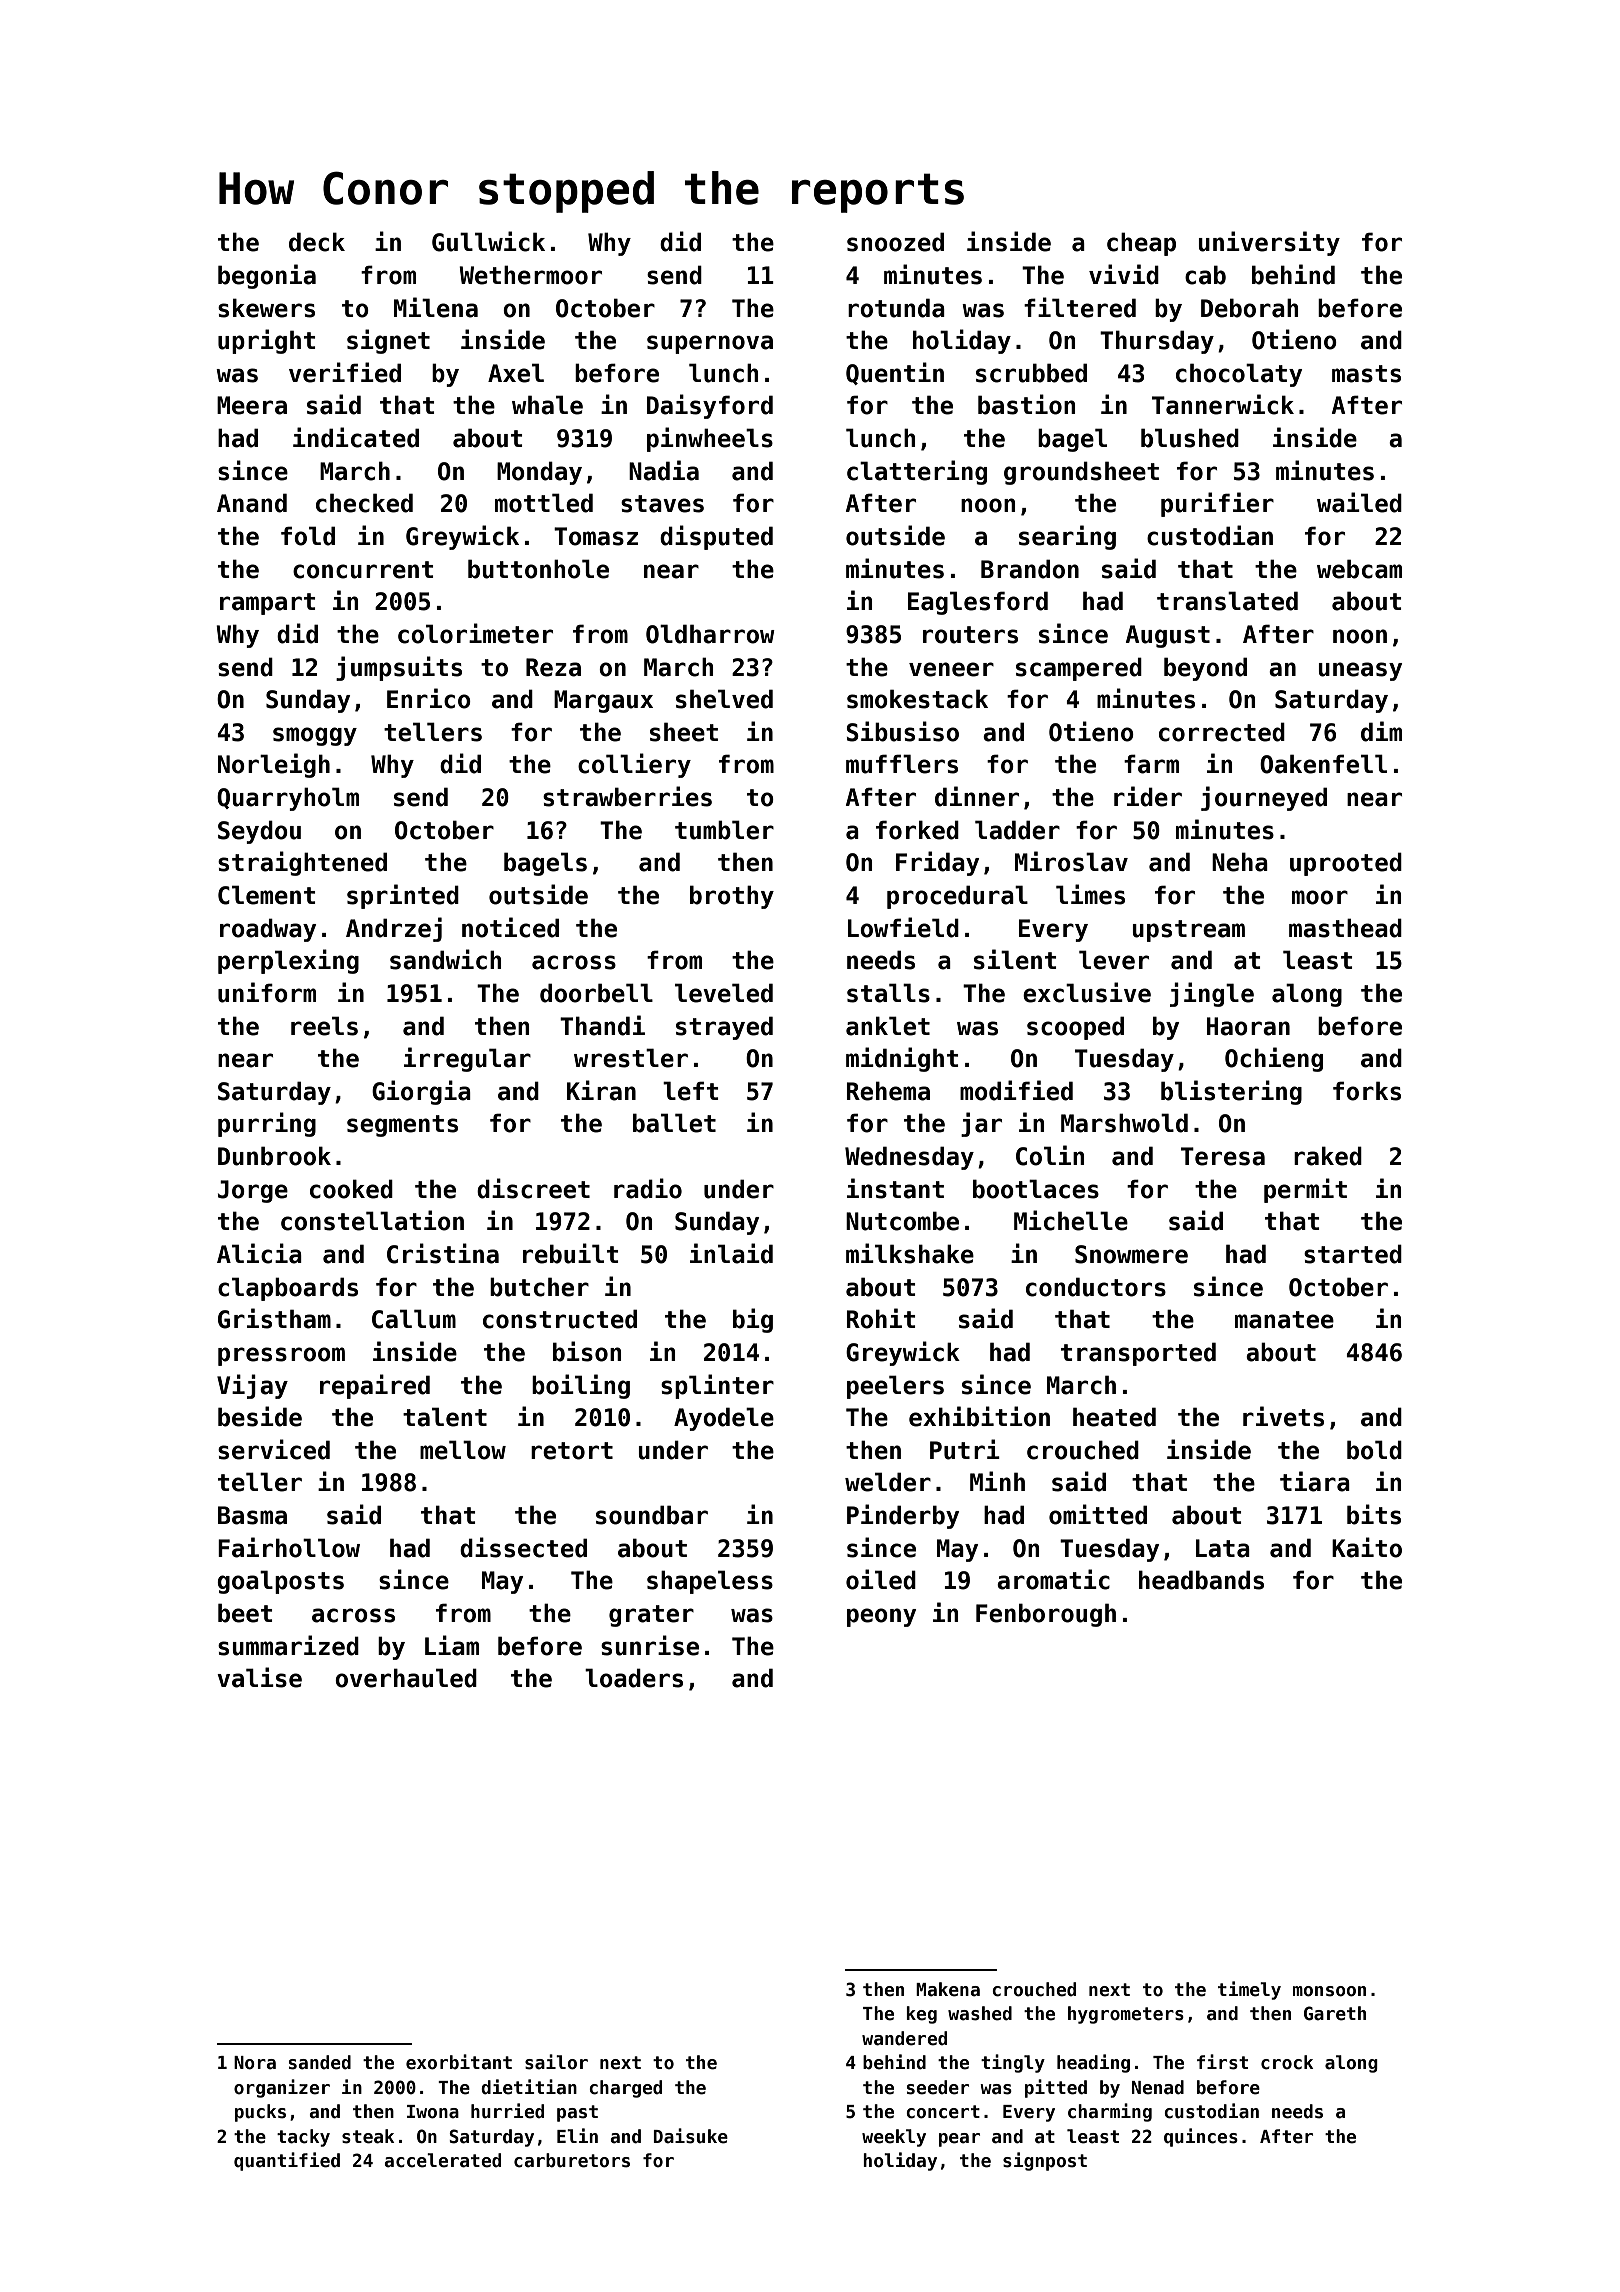 The width and height of the image is (1620, 2292). What do you see at coordinates (1016, 1090) in the image?
I see `modified` at bounding box center [1016, 1090].
